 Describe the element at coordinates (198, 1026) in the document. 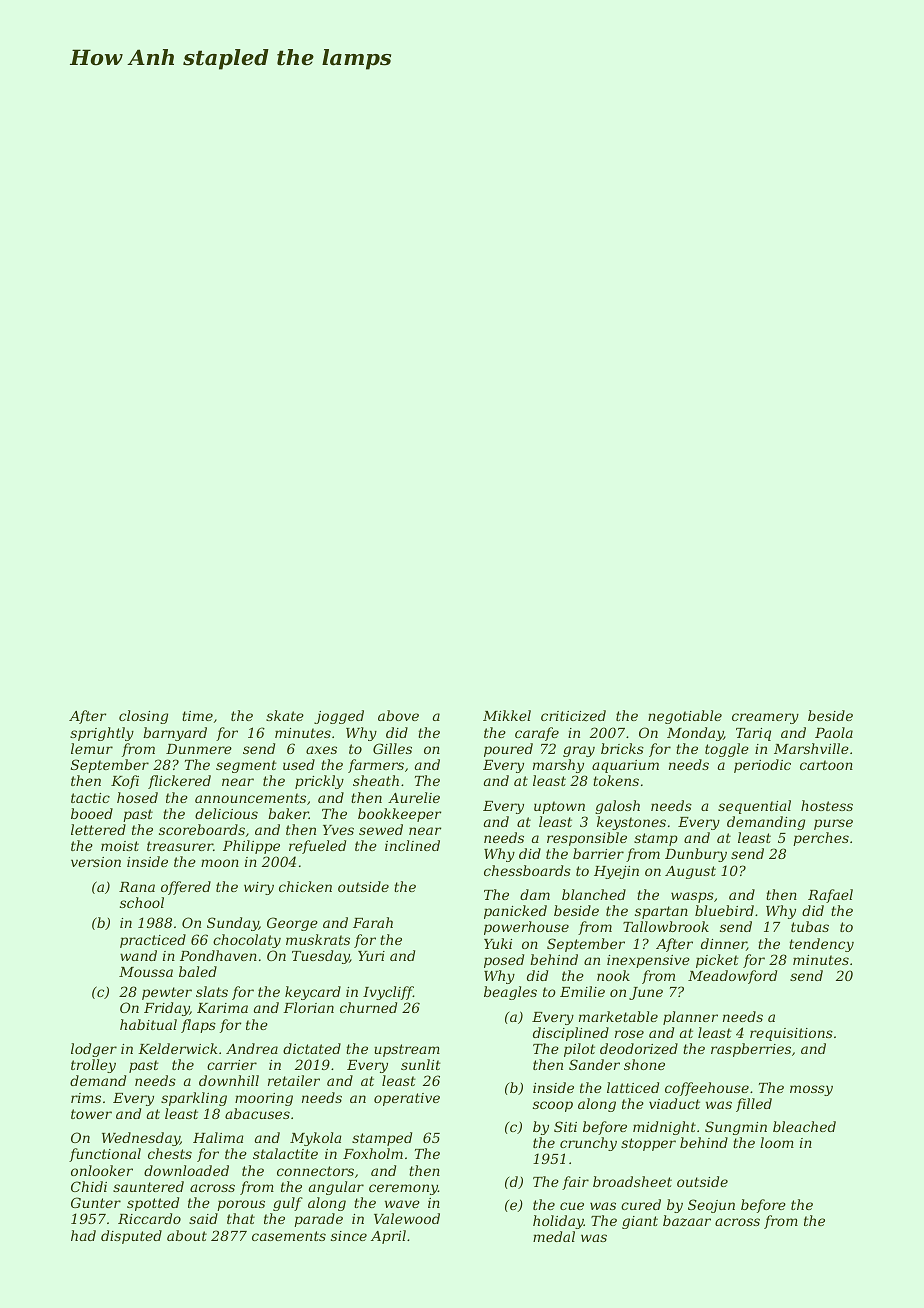

I see `flaps` at that location.
